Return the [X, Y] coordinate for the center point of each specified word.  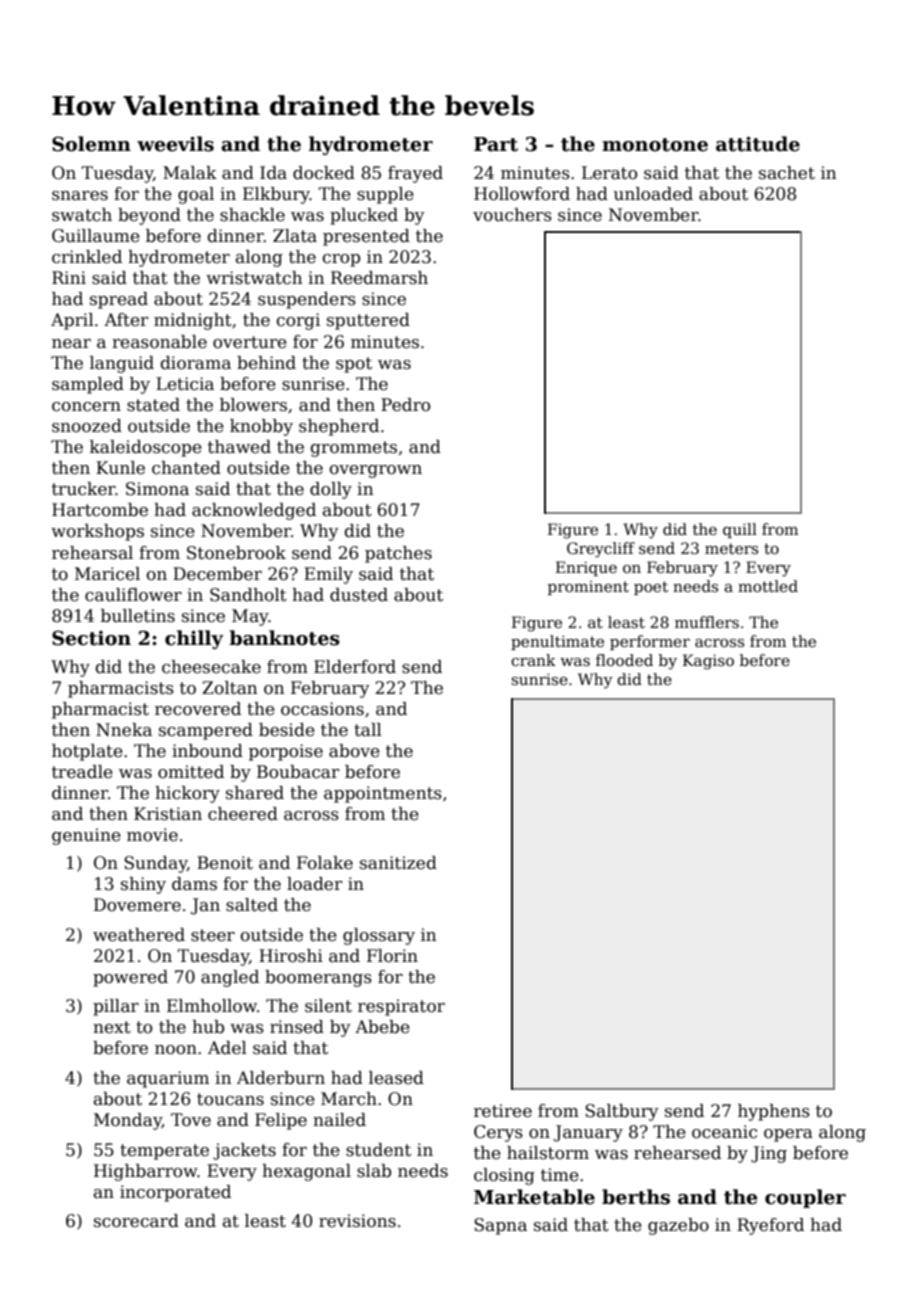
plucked [364, 216]
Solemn [91, 144]
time [560, 1175]
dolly [331, 490]
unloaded [653, 194]
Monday [128, 1121]
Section [91, 638]
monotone [655, 145]
